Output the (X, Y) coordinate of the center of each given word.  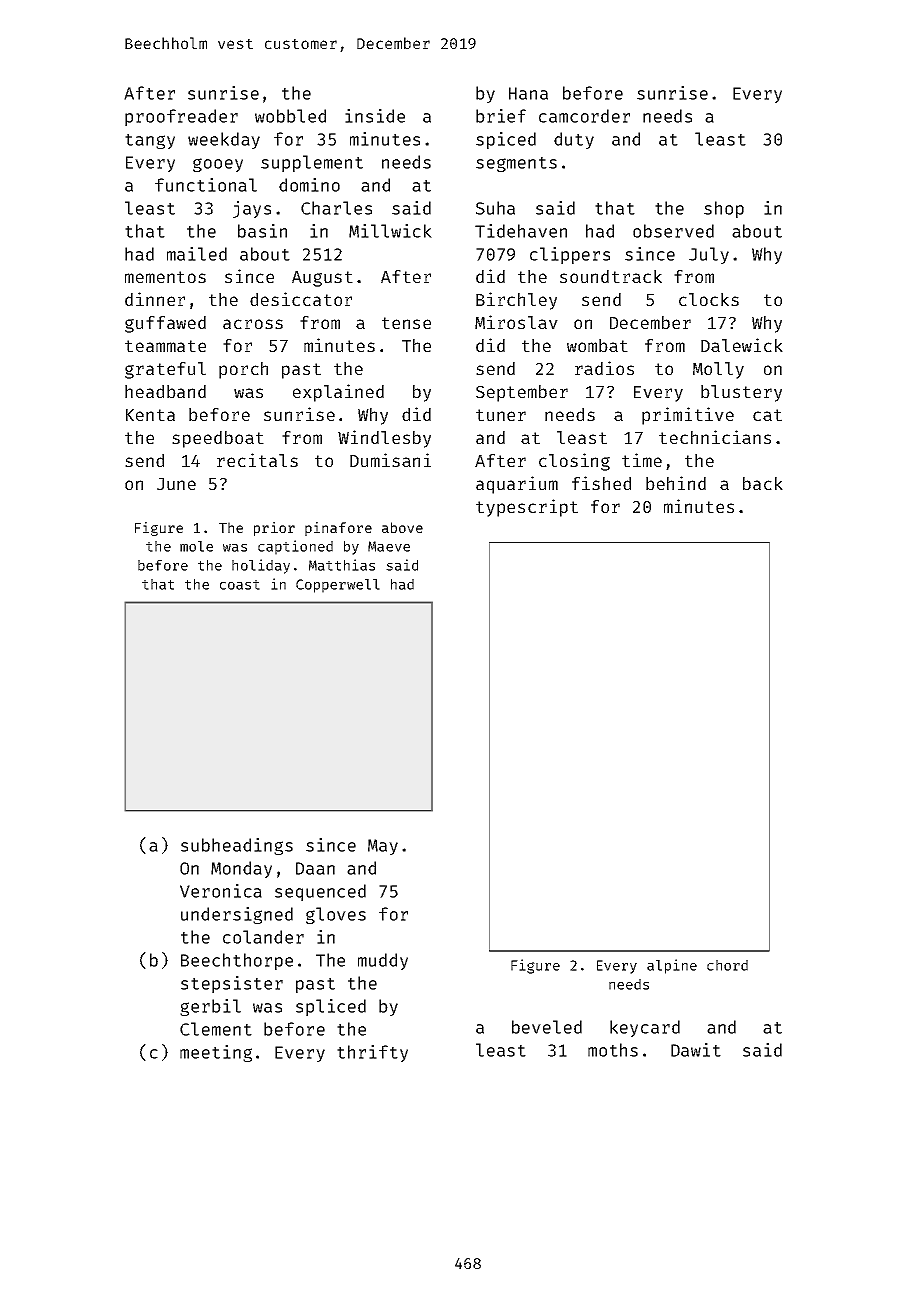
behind (676, 483)
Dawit (696, 1050)
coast (240, 585)
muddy (383, 961)
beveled (547, 1027)
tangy (150, 141)
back (763, 483)
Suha (495, 208)
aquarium (517, 485)
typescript (527, 508)
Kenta (150, 415)
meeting (216, 1053)
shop (724, 209)
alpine (672, 966)
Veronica (221, 891)
